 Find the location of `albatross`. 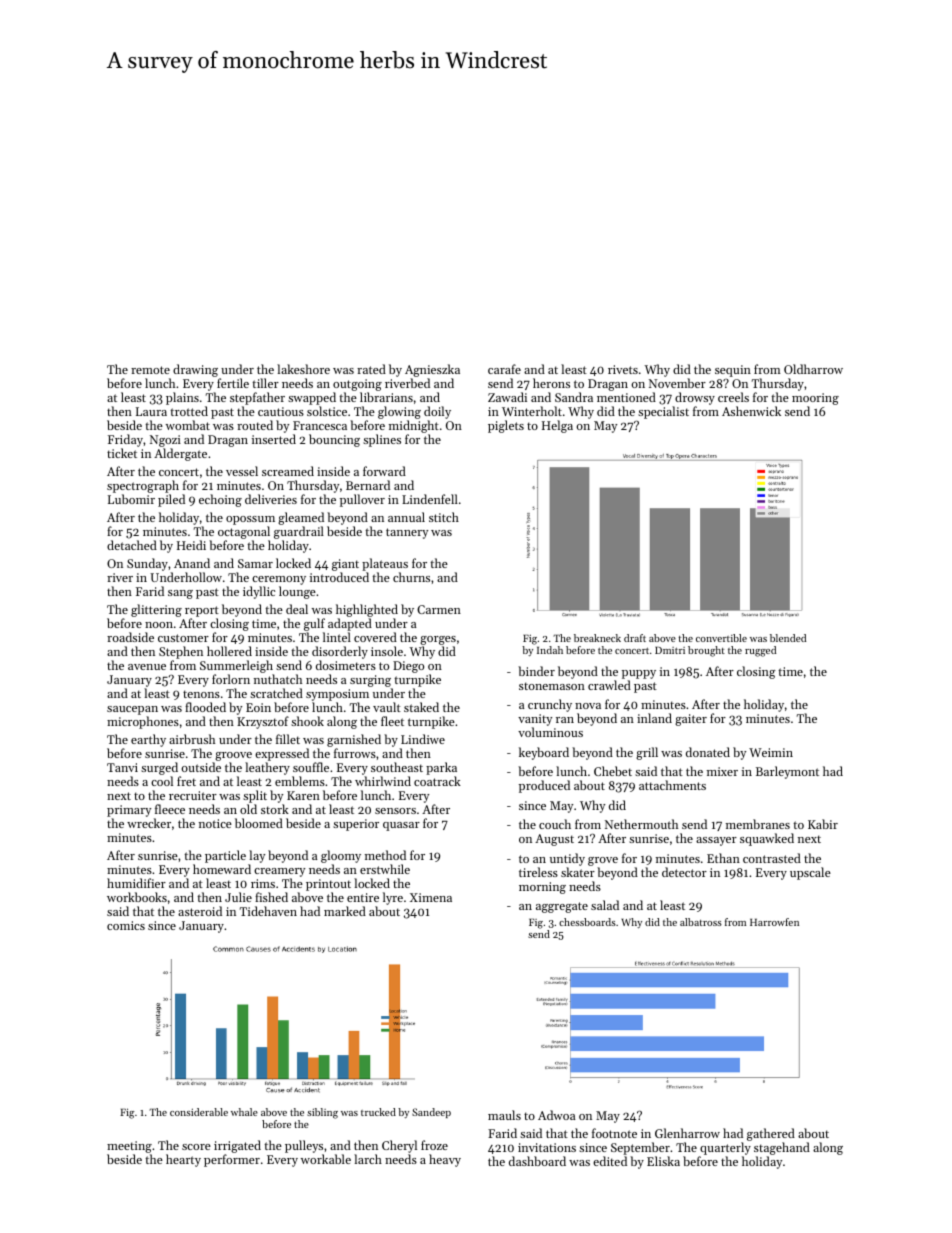

albatross is located at coordinates (701, 922).
